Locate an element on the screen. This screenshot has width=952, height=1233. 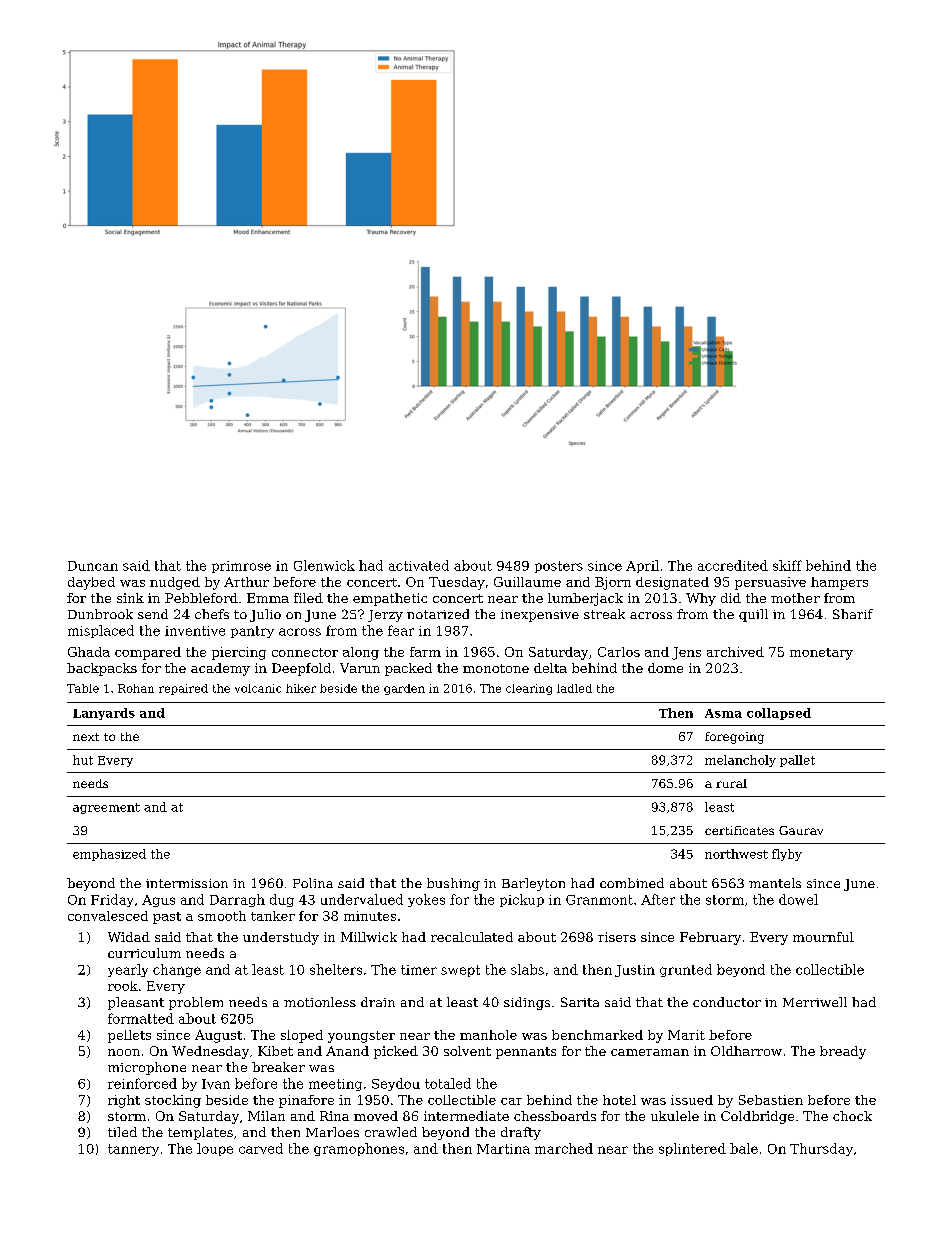
swept is located at coordinates (460, 971).
